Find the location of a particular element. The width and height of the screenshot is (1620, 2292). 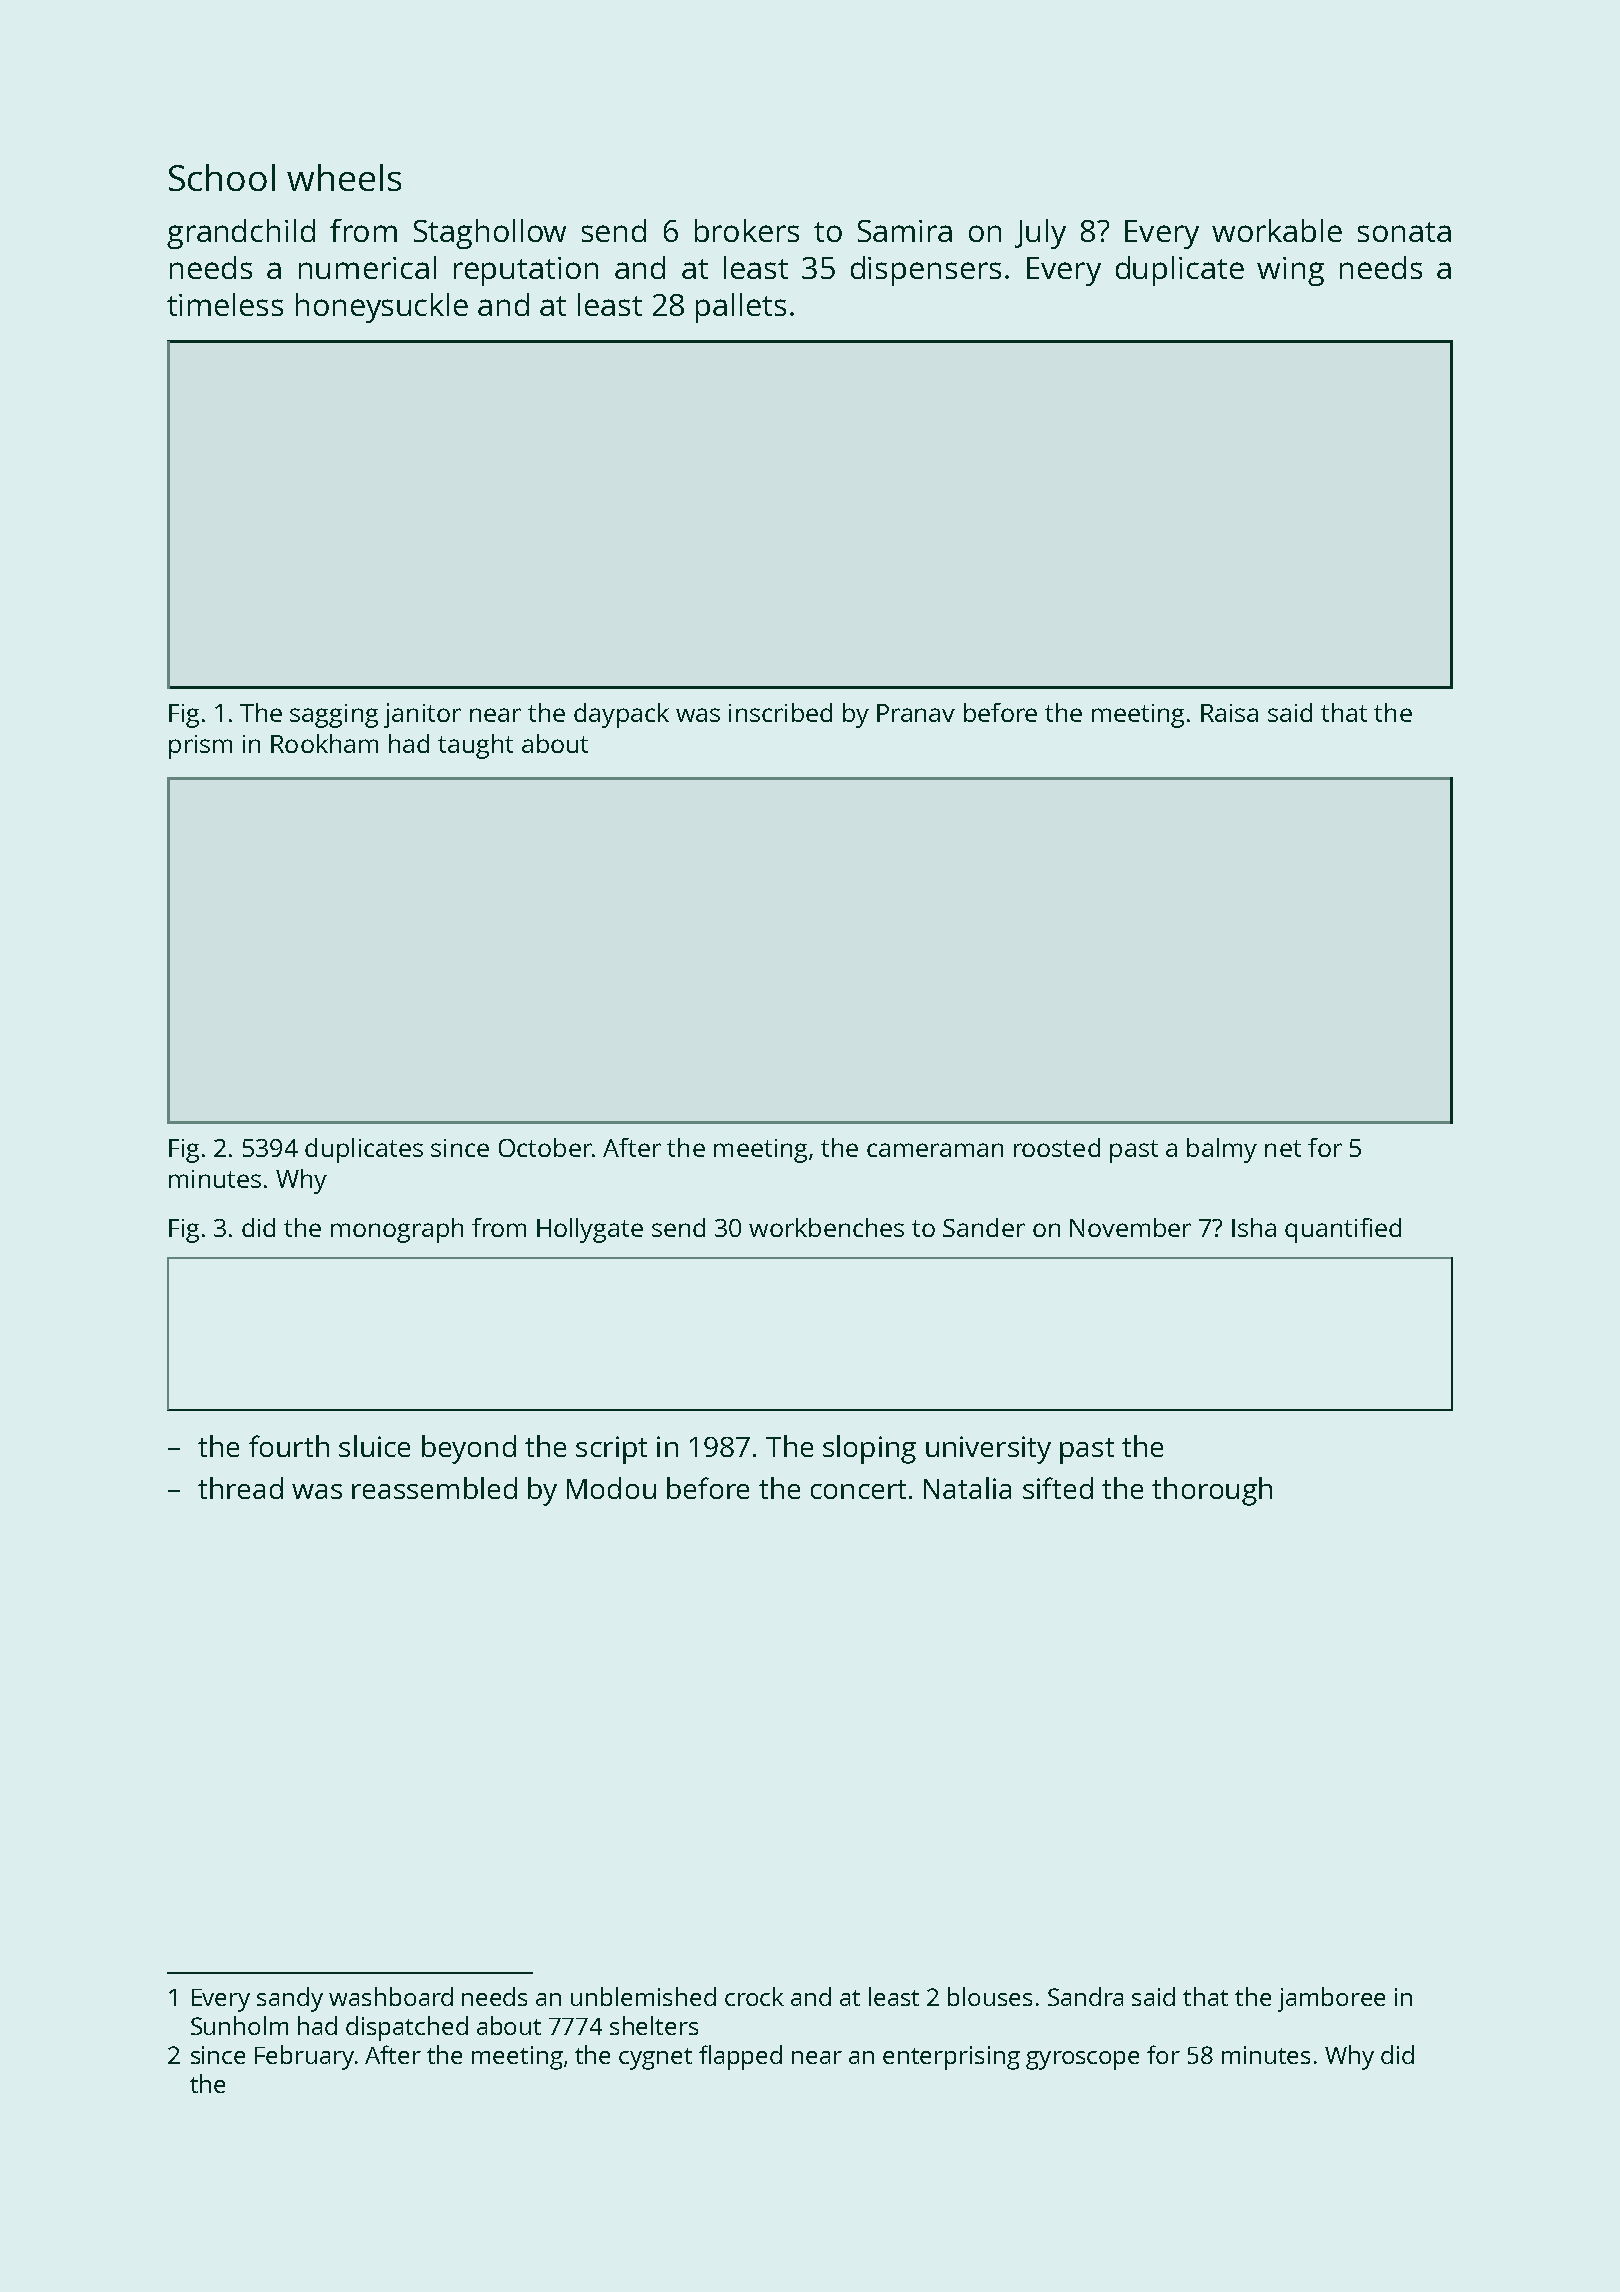

cameraman is located at coordinates (935, 1150).
